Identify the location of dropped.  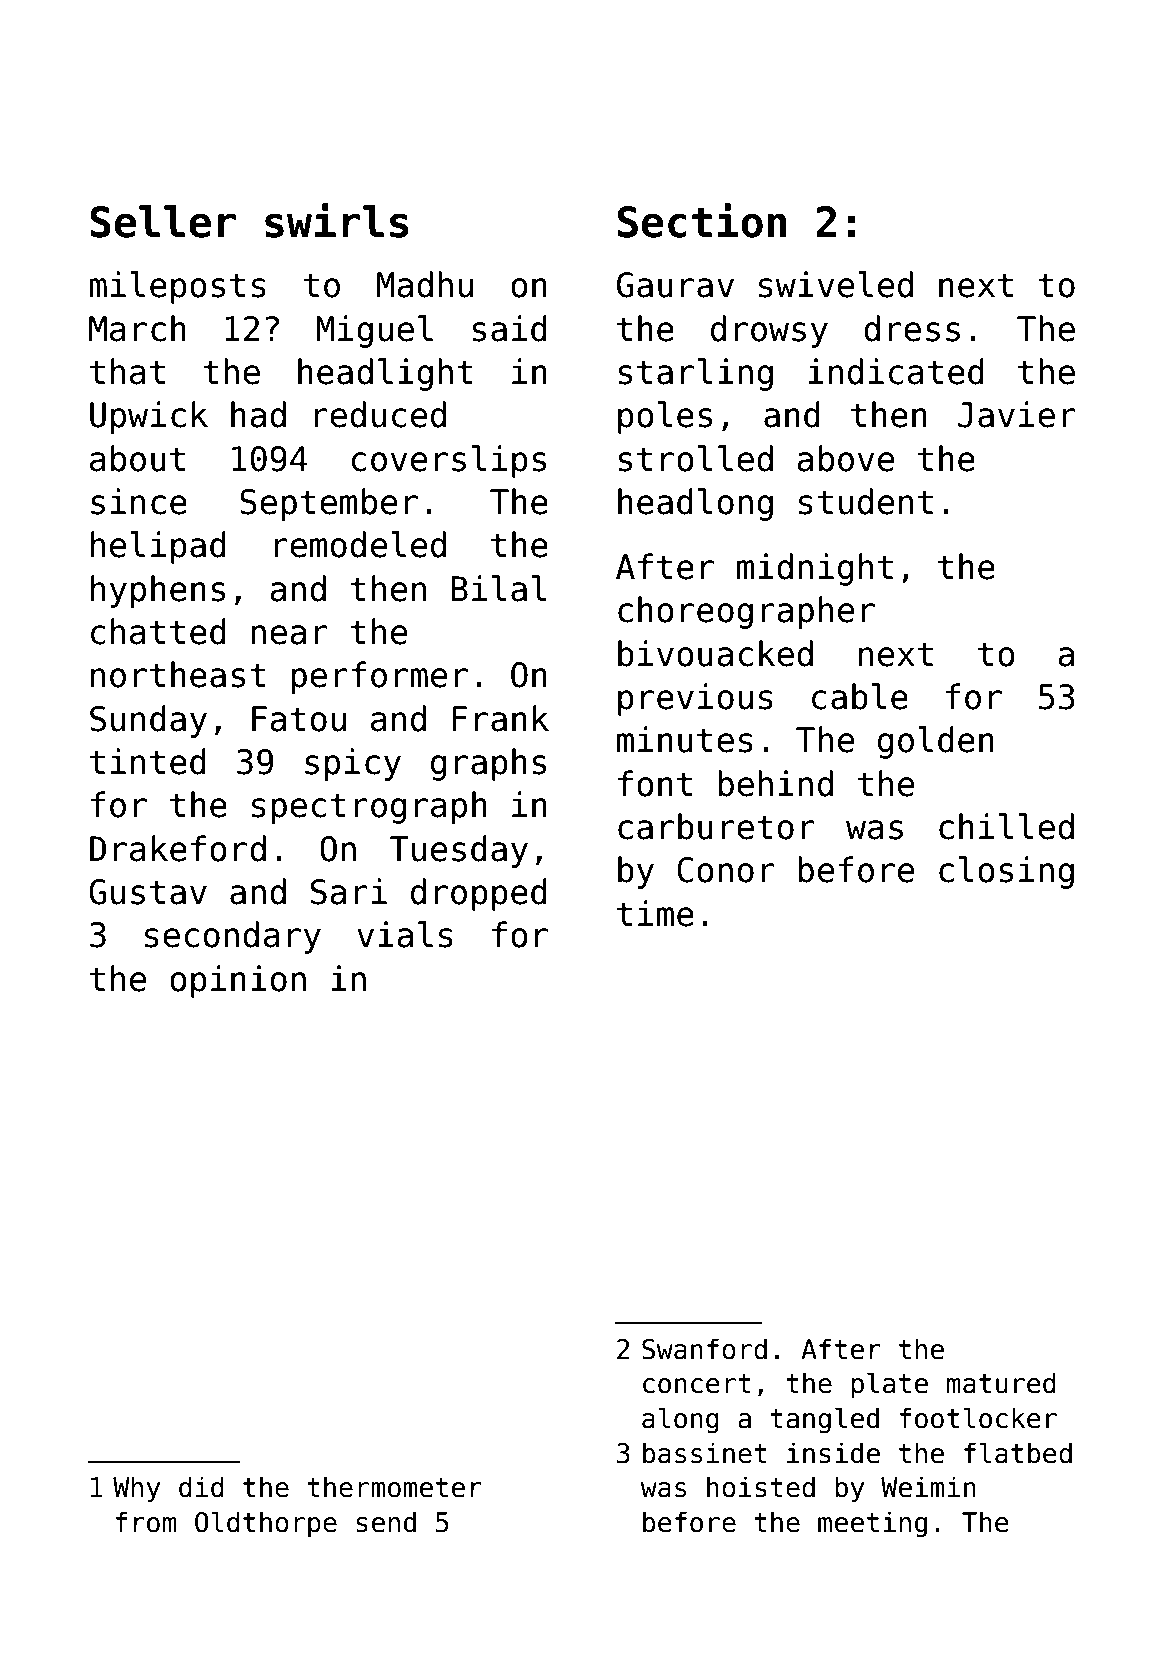
(479, 894).
